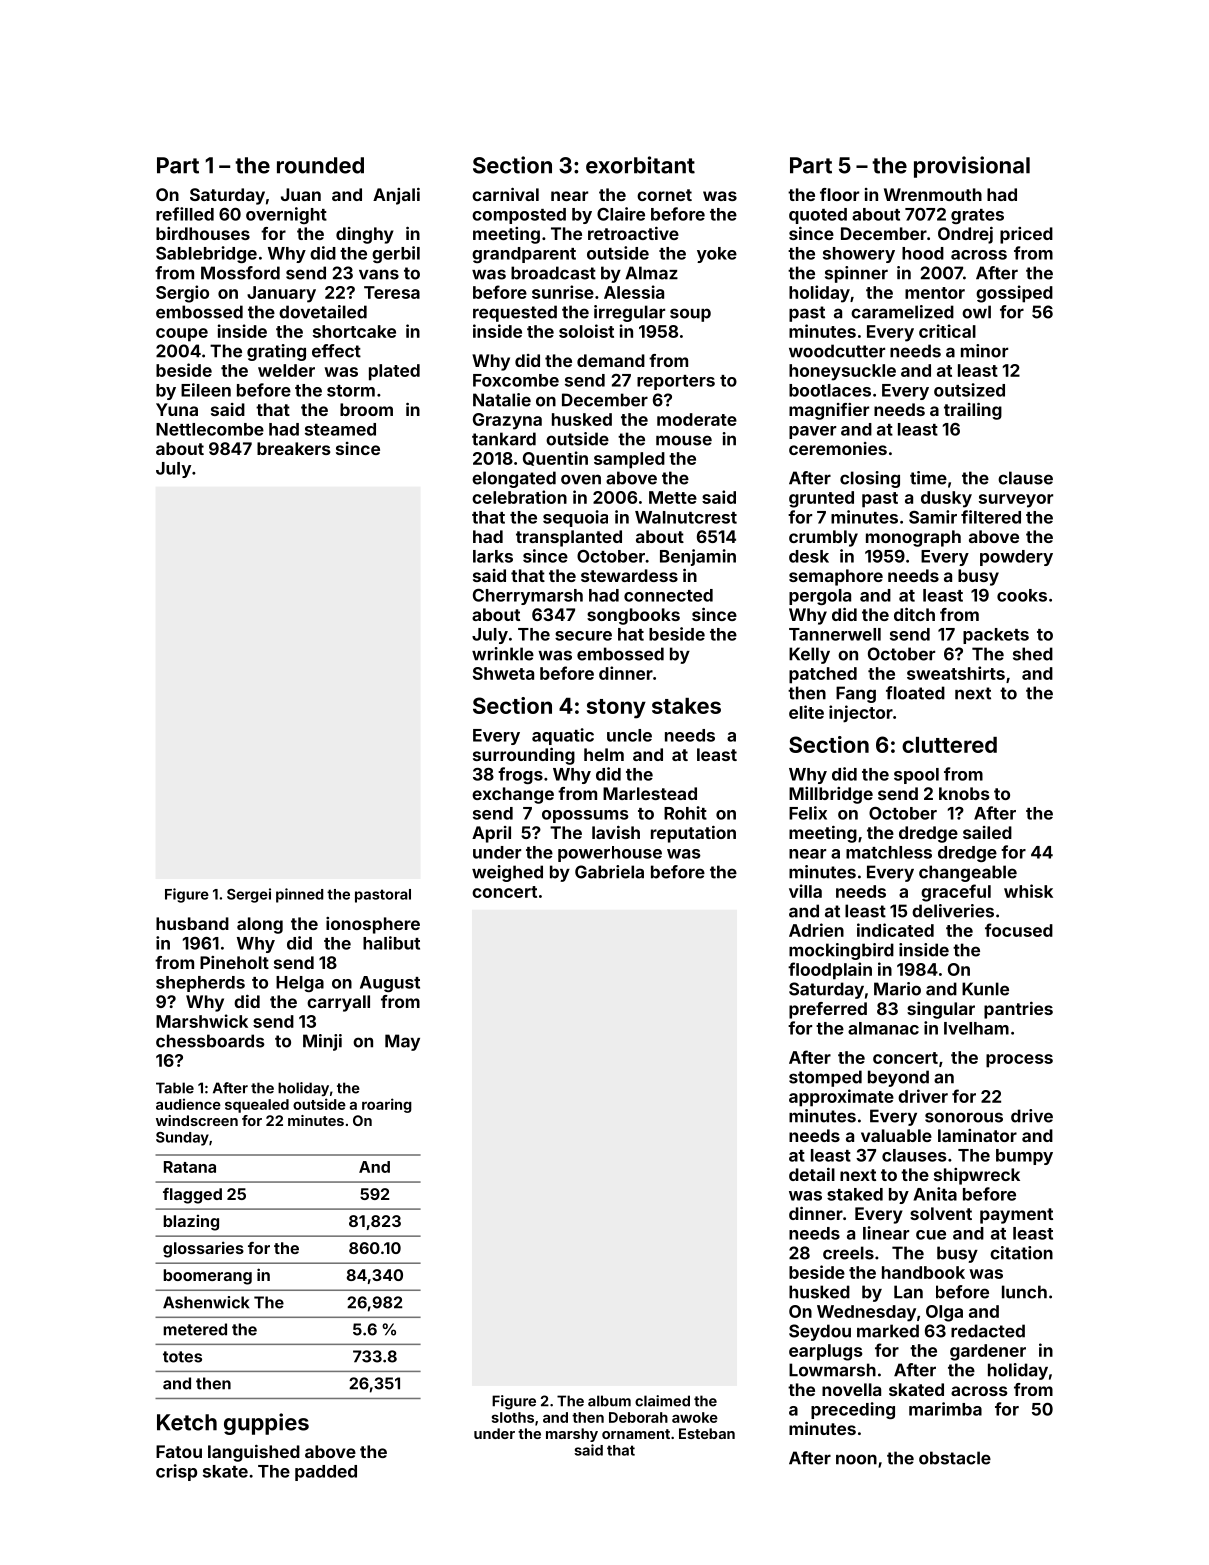 The width and height of the screenshot is (1209, 1565). Describe the element at coordinates (175, 1088) in the screenshot. I see `Table` at that location.
